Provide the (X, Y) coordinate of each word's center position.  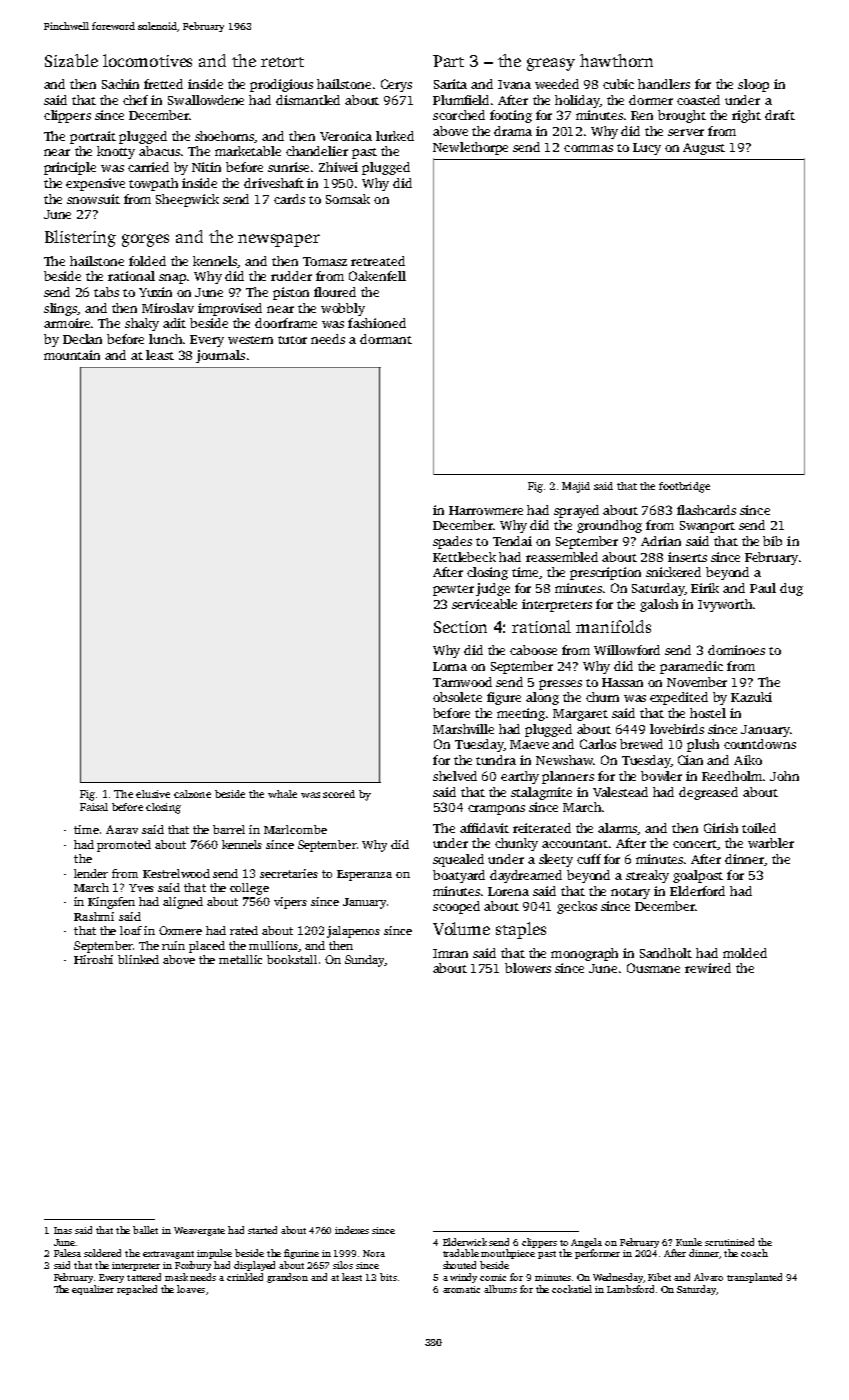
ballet (145, 1230)
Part (448, 61)
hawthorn (616, 60)
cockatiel (572, 1289)
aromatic (461, 1289)
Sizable (71, 60)
